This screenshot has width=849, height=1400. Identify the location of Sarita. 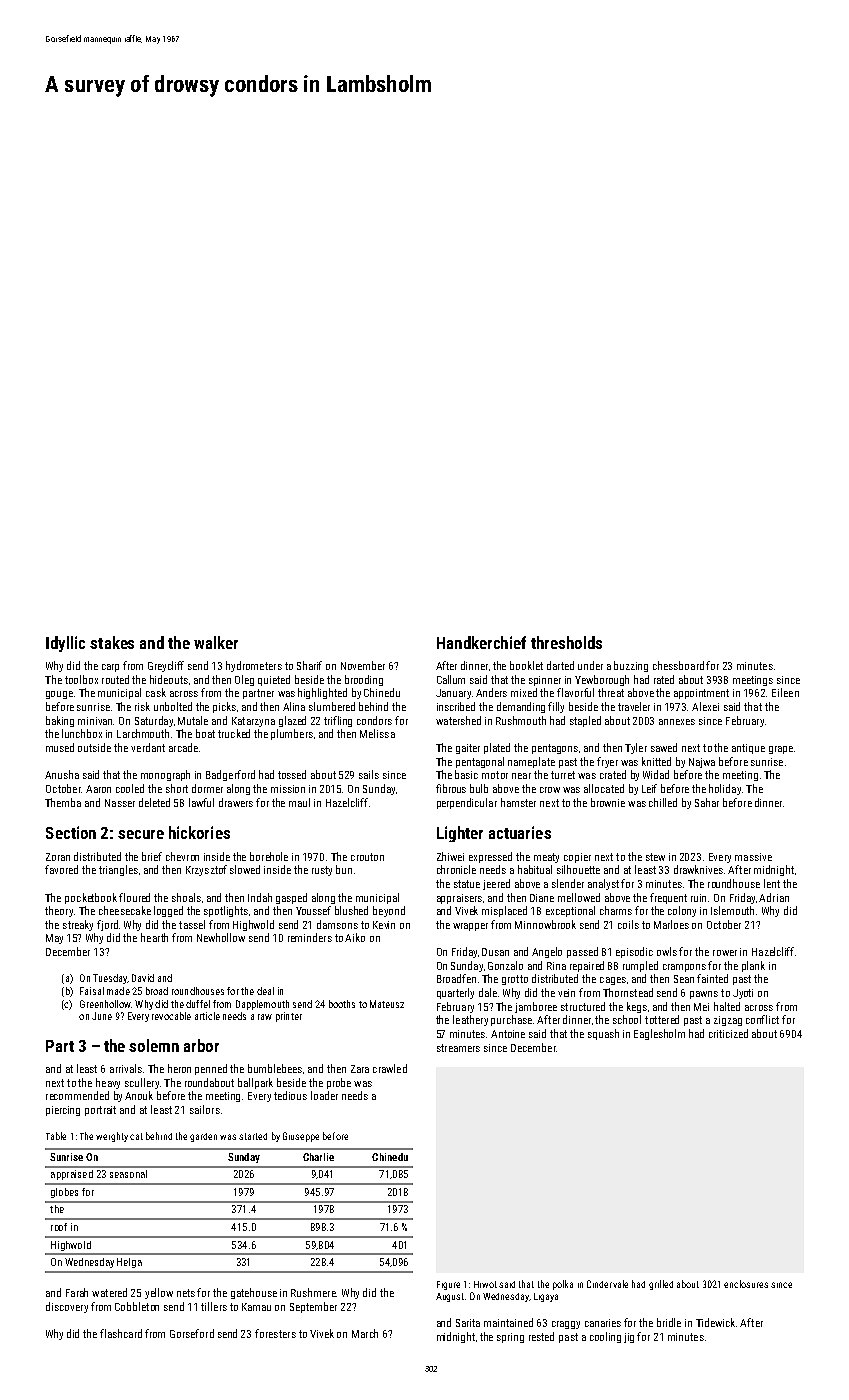
(468, 1323).
